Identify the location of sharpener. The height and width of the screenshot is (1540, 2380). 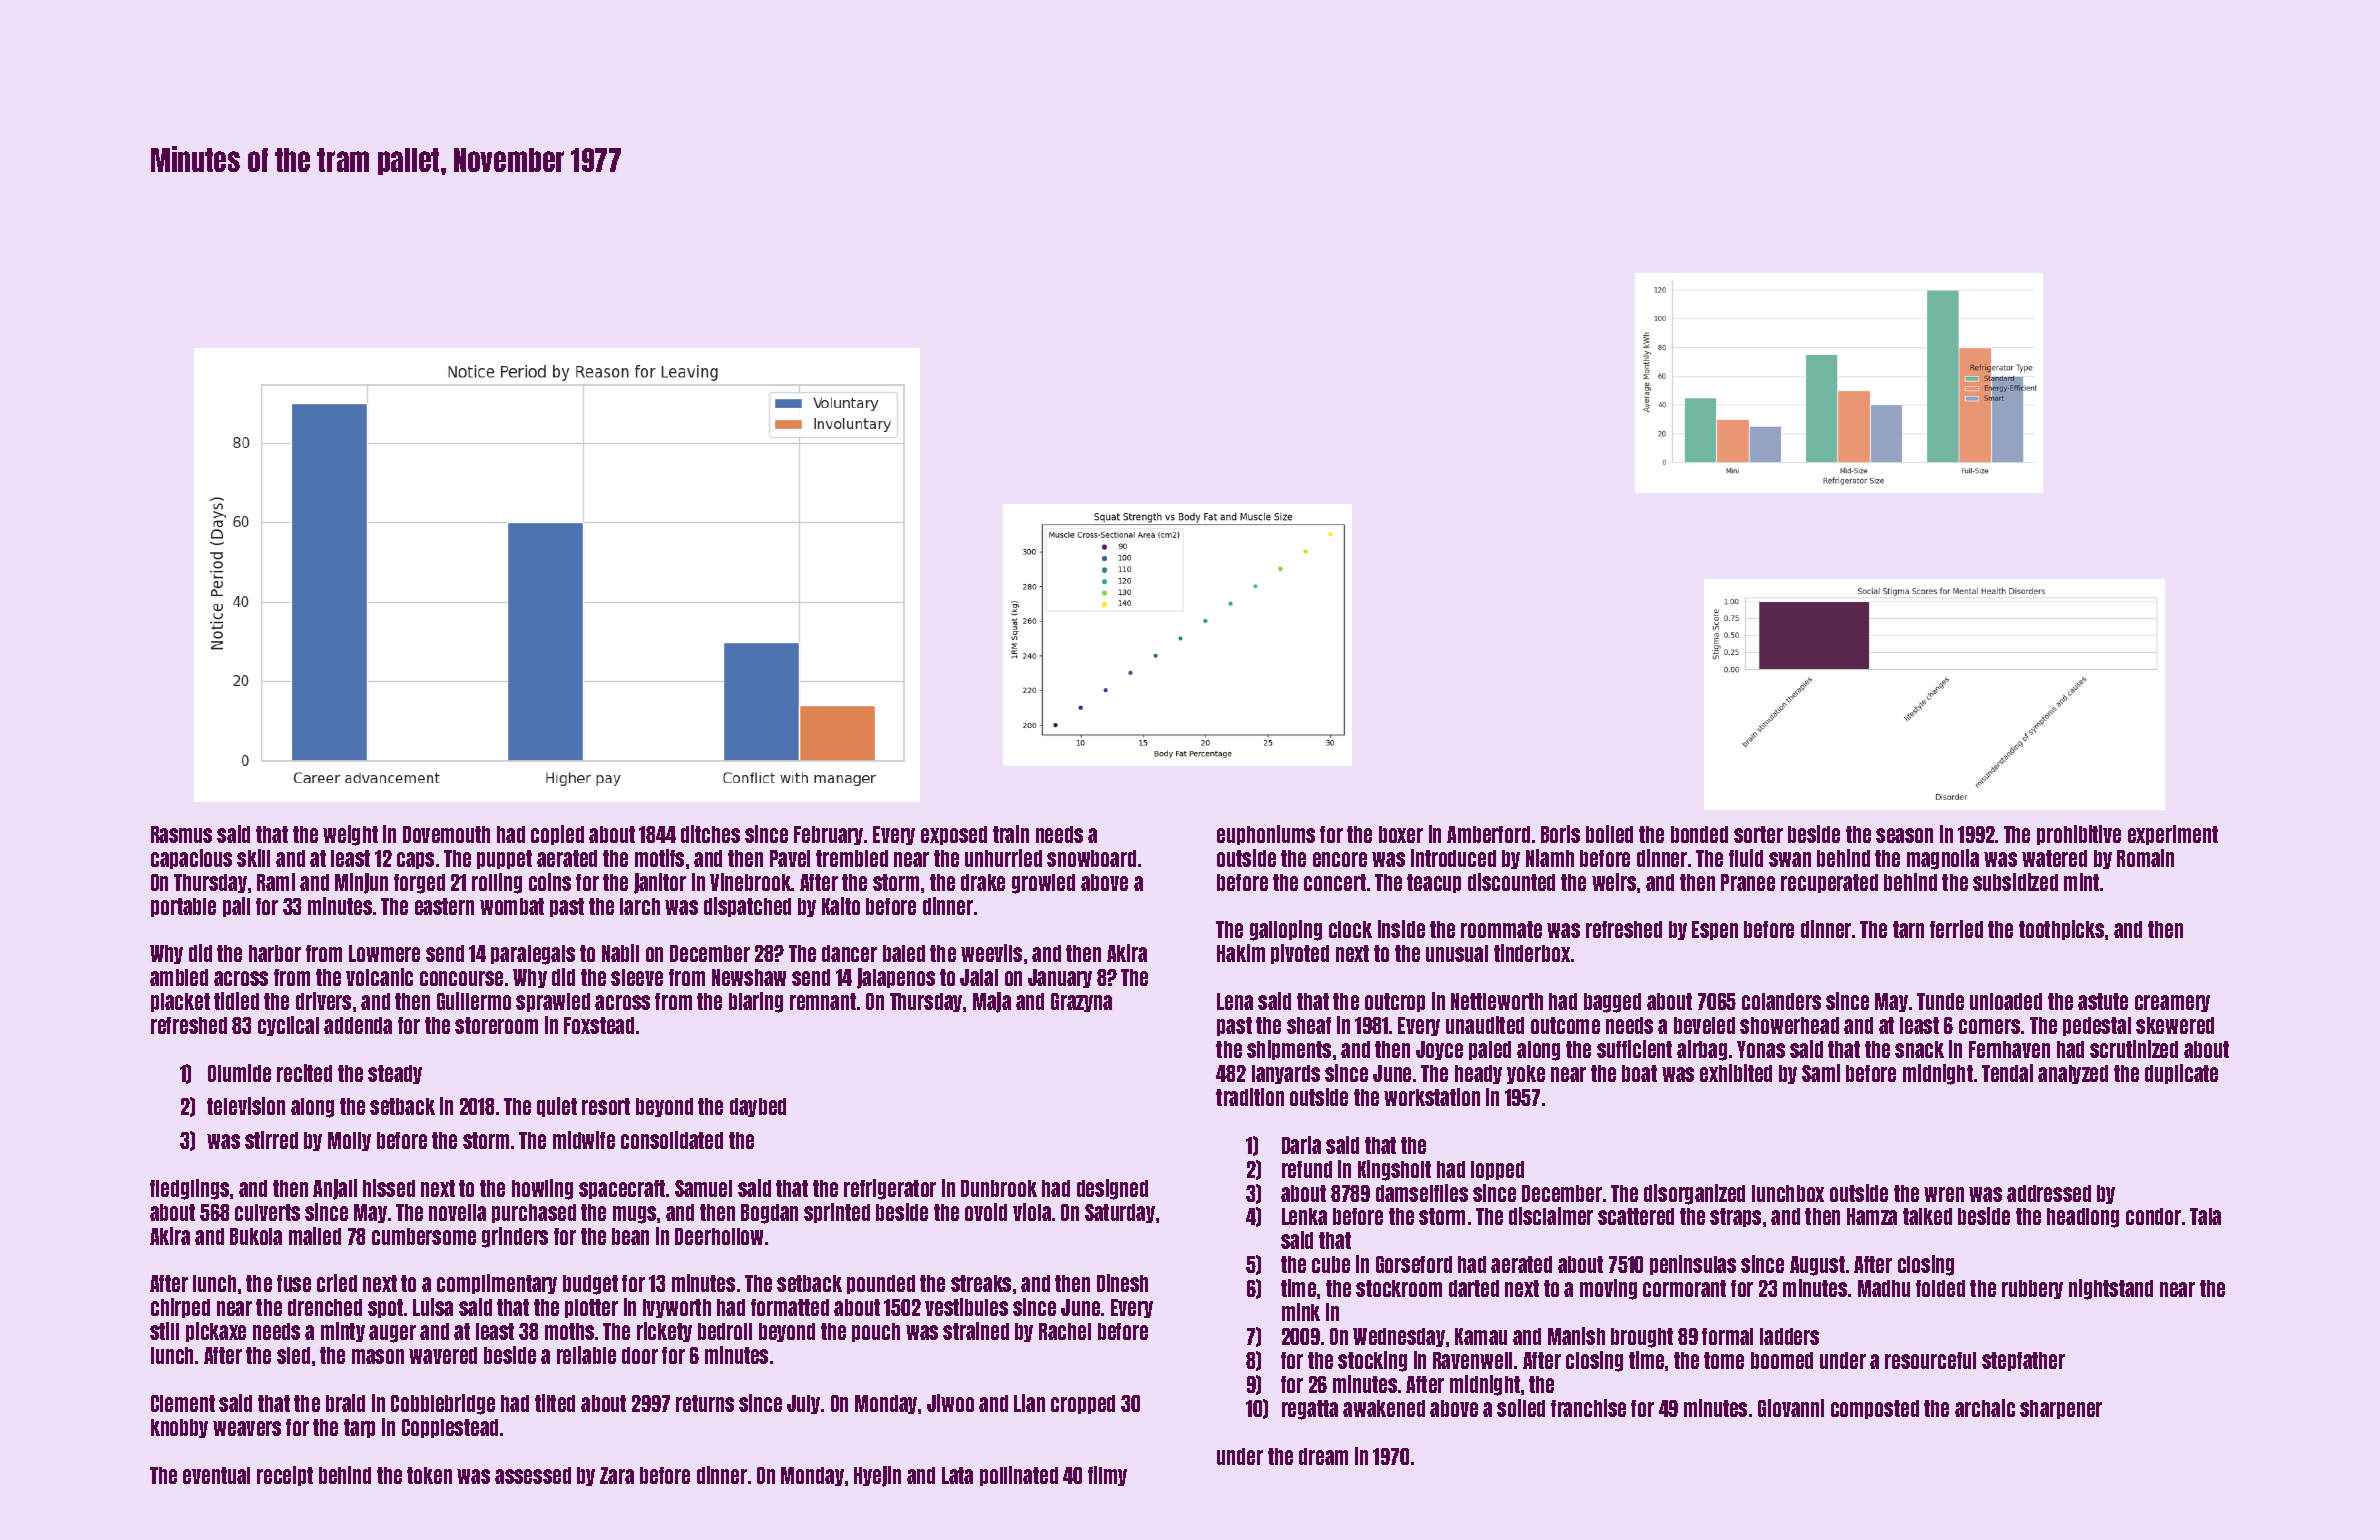
(2061, 1409).
